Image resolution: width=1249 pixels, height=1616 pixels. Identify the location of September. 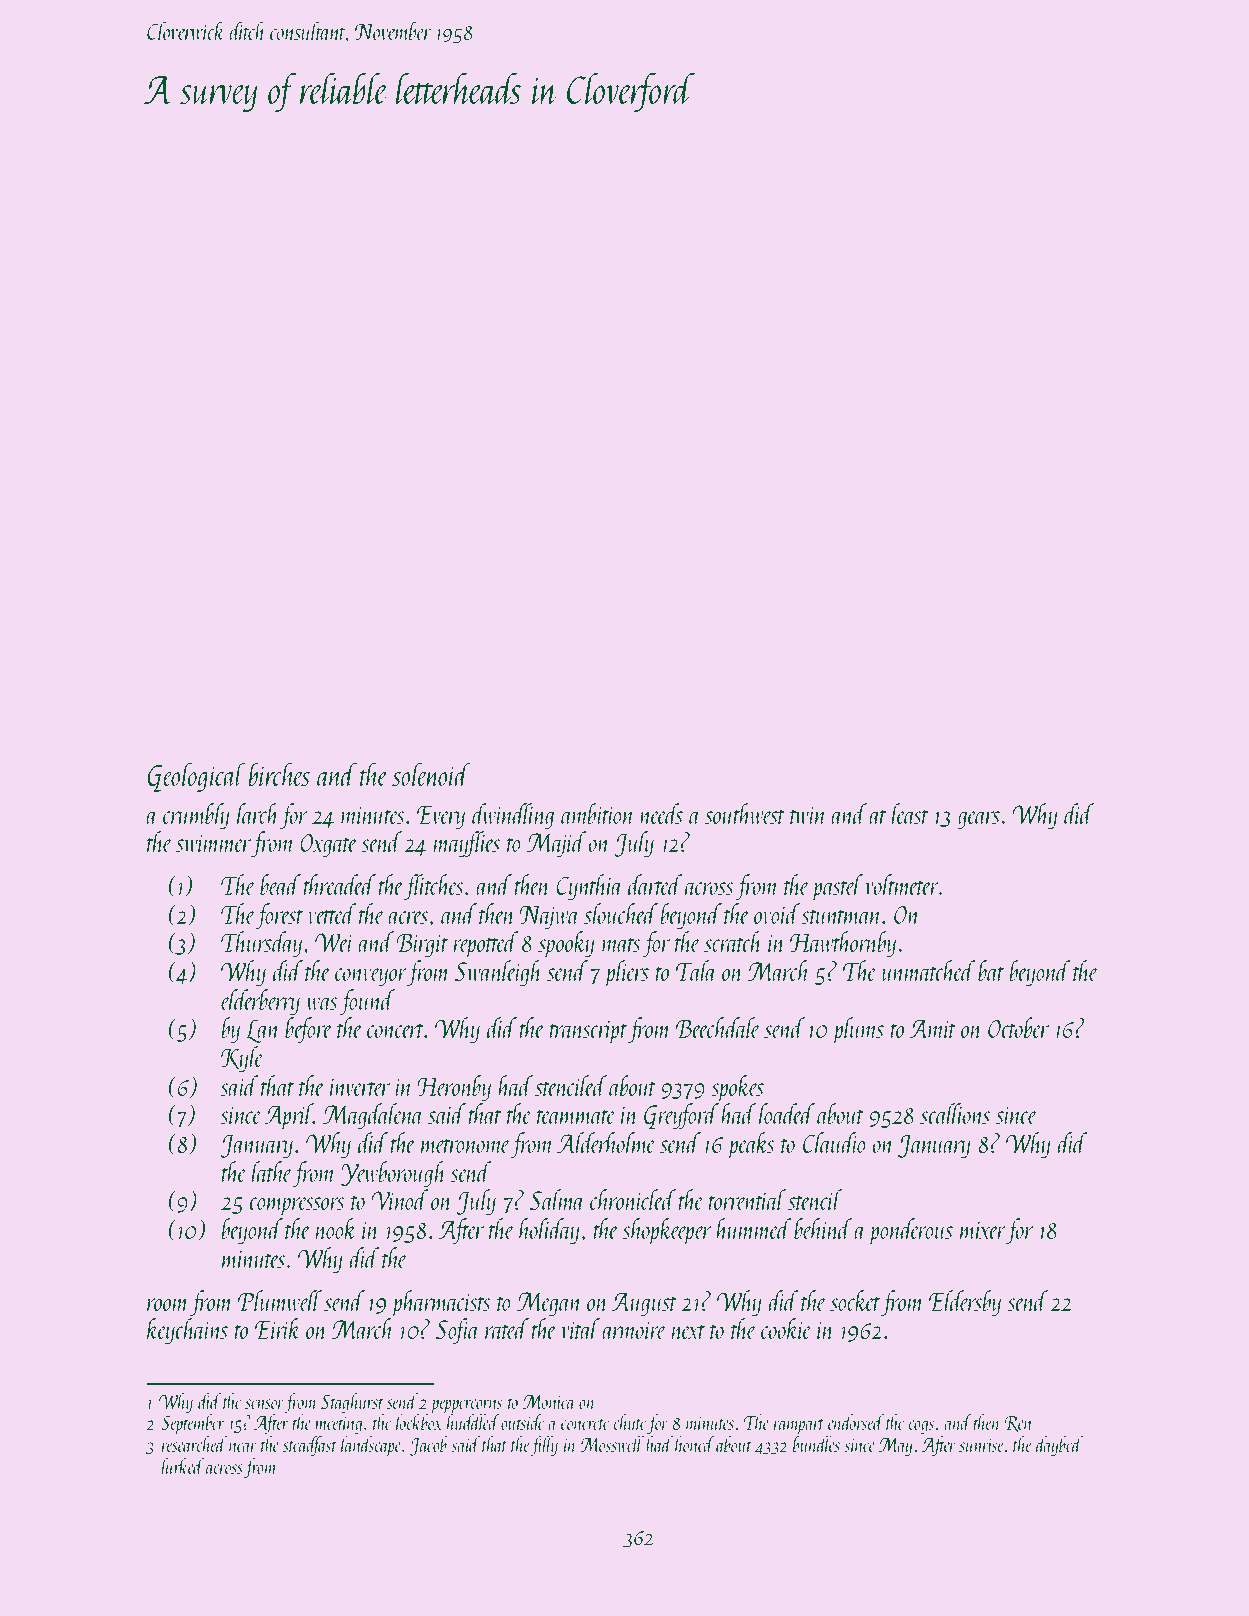
(193, 1424).
